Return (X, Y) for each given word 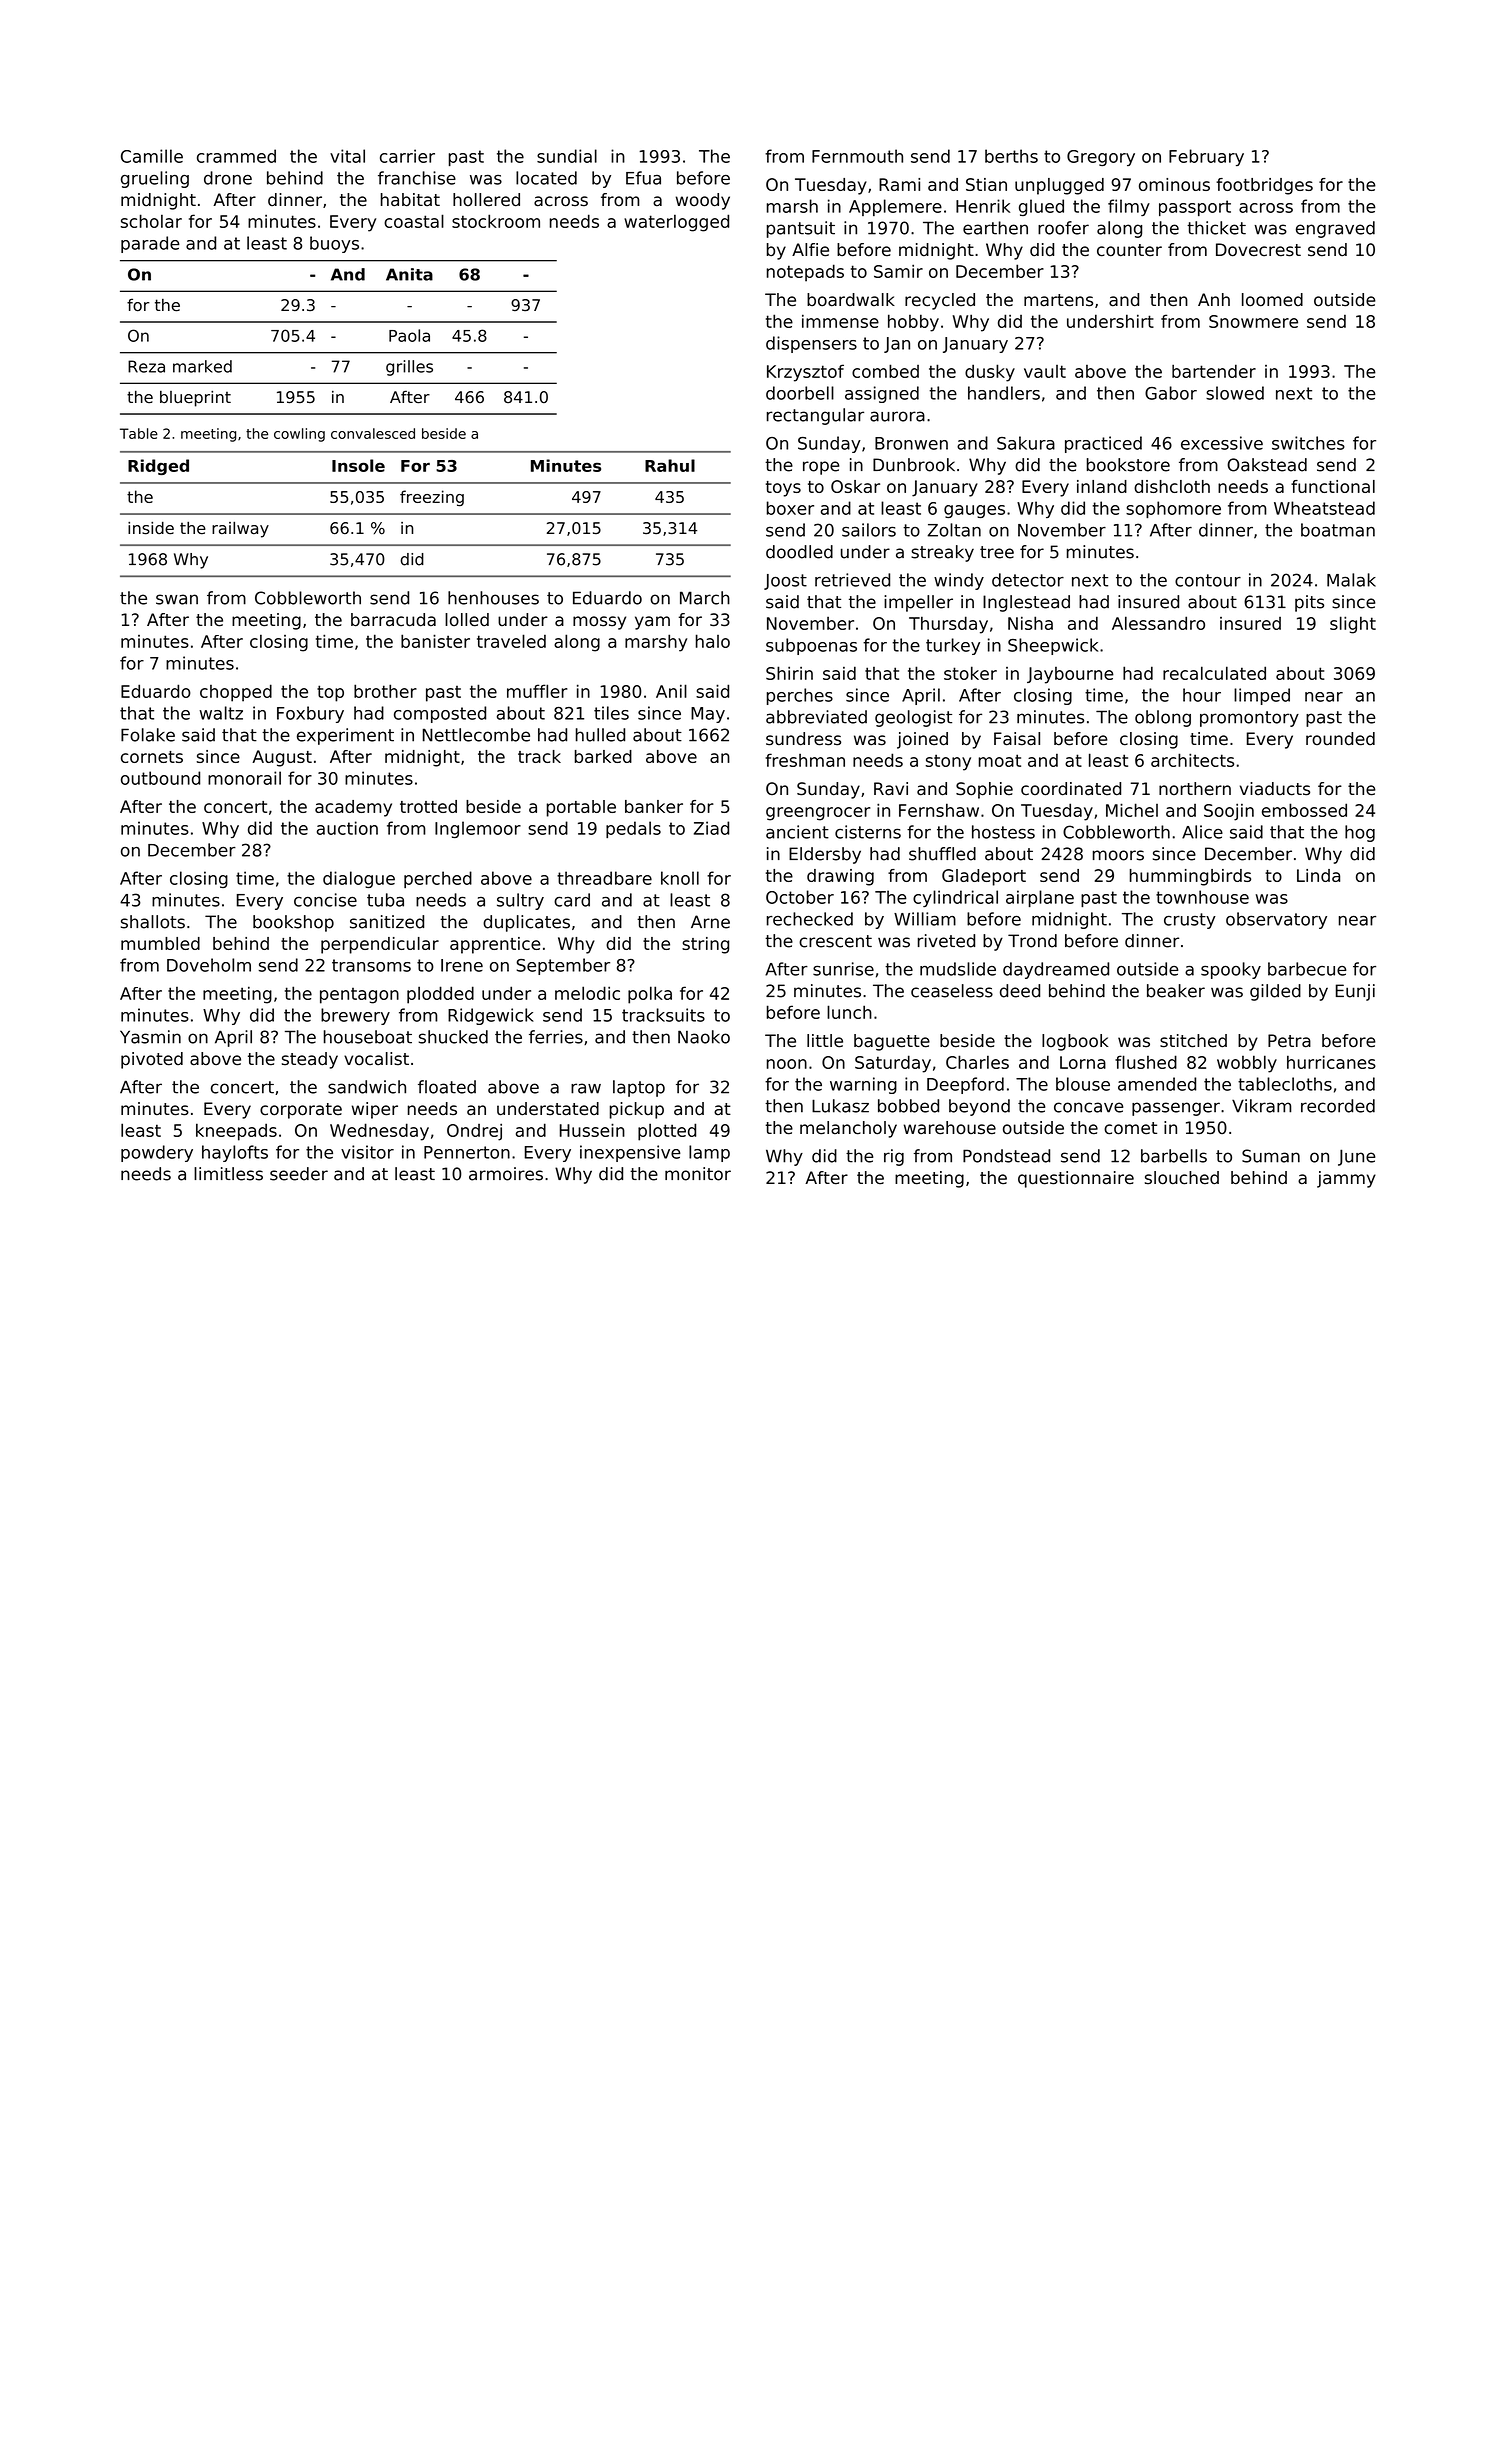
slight (1353, 625)
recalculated (1214, 673)
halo (713, 641)
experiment (345, 736)
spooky (1231, 970)
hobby (913, 323)
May (708, 715)
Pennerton (467, 1152)
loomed (1272, 300)
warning (863, 1085)
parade (150, 244)
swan (177, 599)
